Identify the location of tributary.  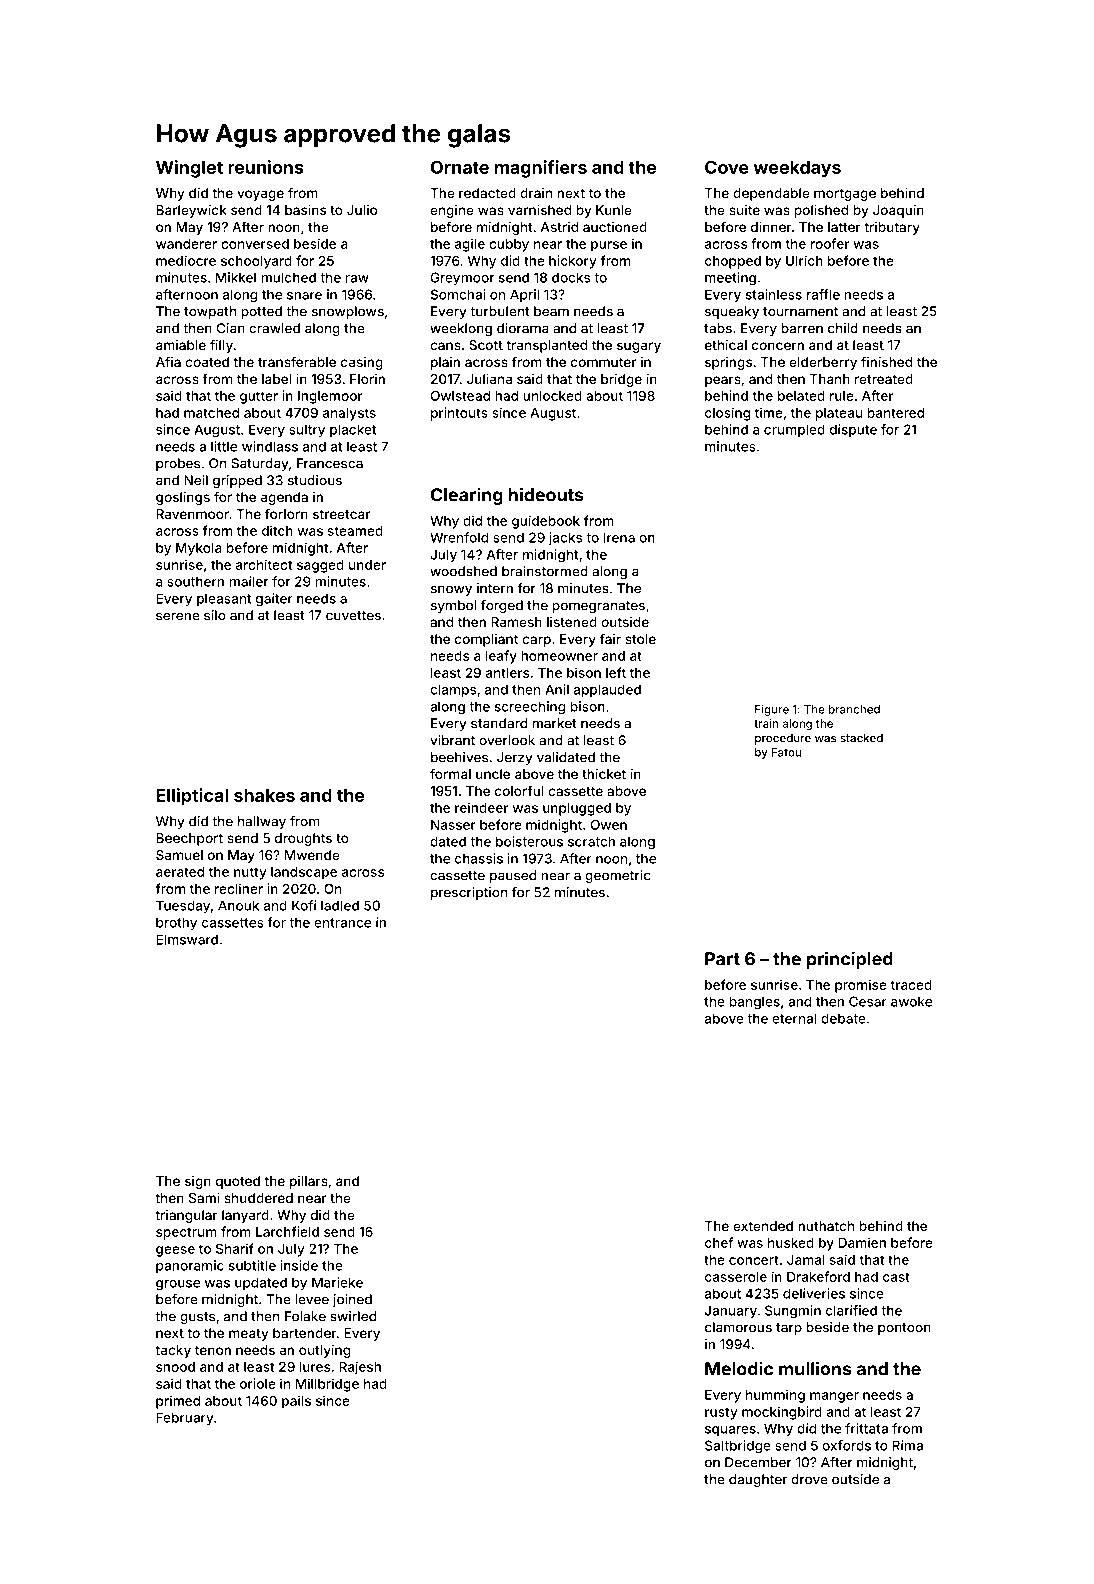
(892, 228).
